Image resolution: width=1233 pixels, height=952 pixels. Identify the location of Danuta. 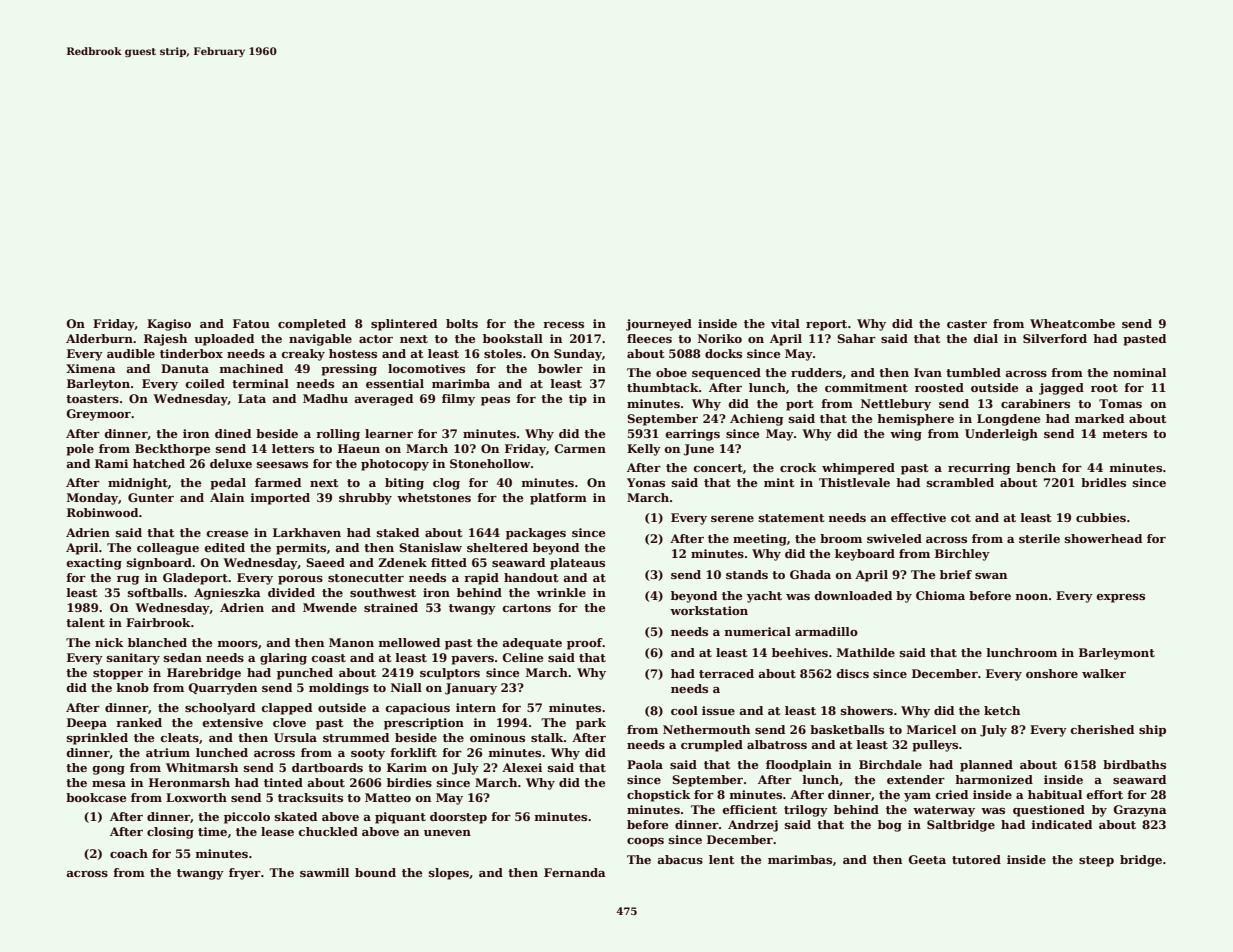
(185, 368).
